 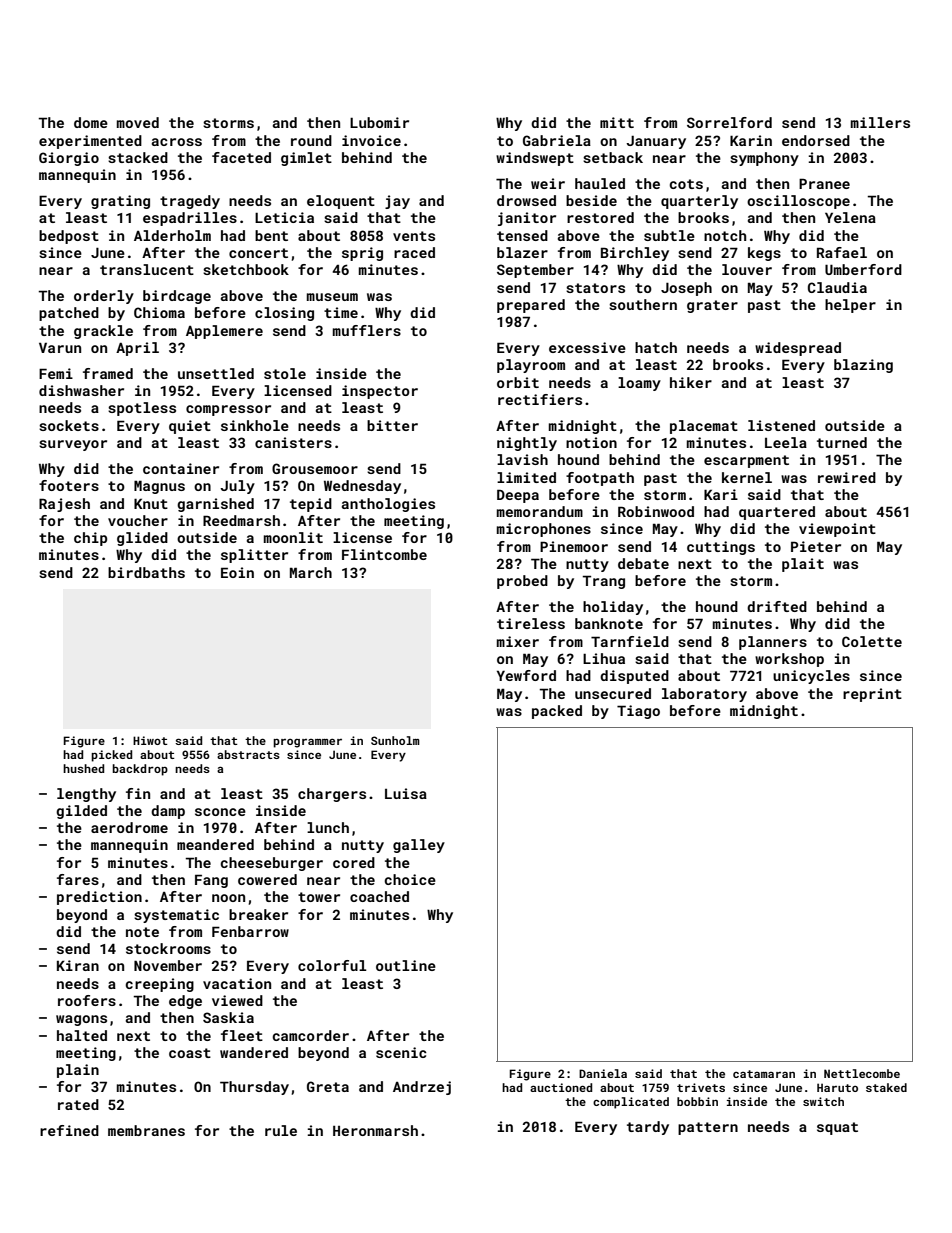 What do you see at coordinates (837, 530) in the screenshot?
I see `viewpoint` at bounding box center [837, 530].
